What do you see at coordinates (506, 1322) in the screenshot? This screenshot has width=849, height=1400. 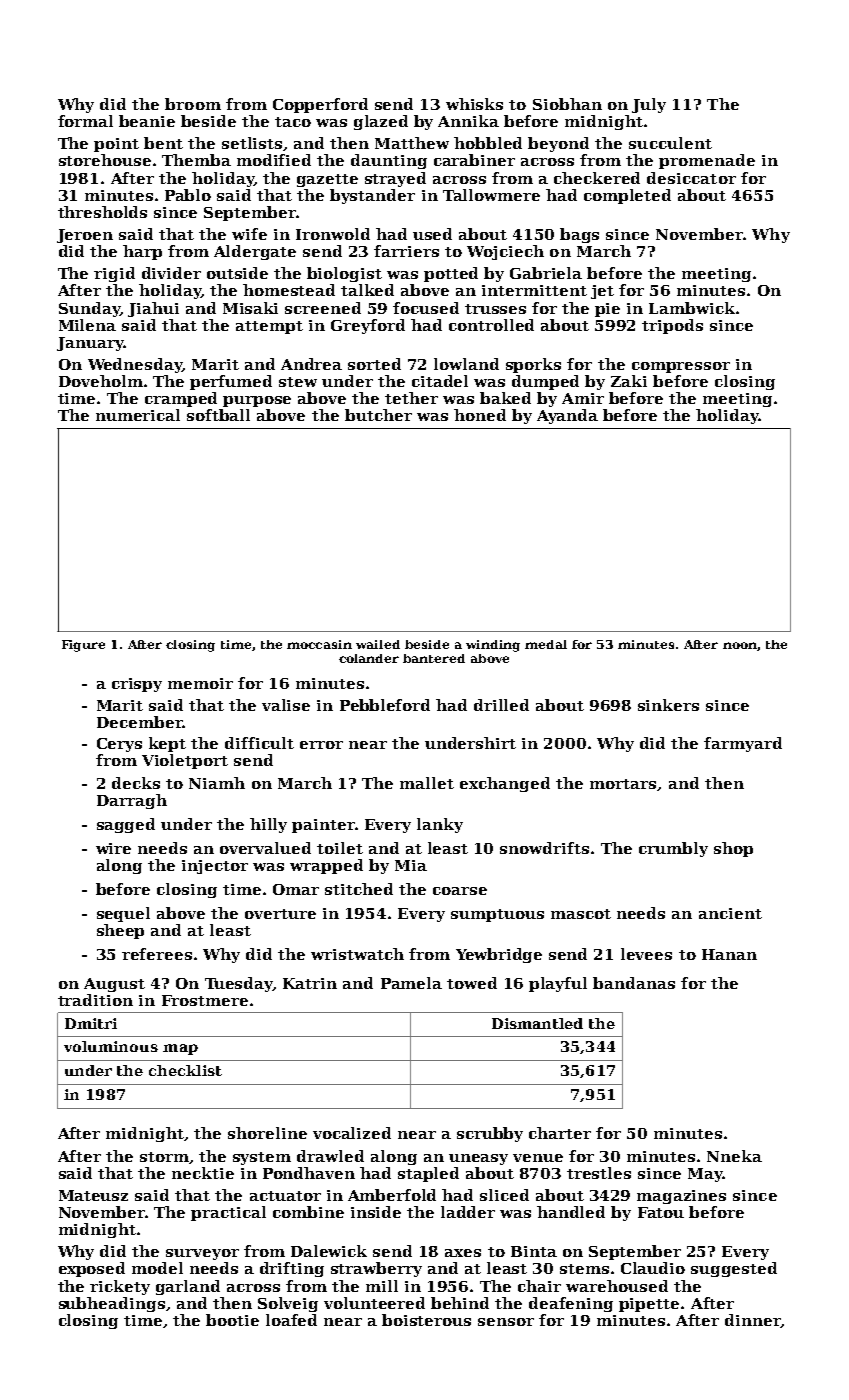 I see `sensor` at bounding box center [506, 1322].
